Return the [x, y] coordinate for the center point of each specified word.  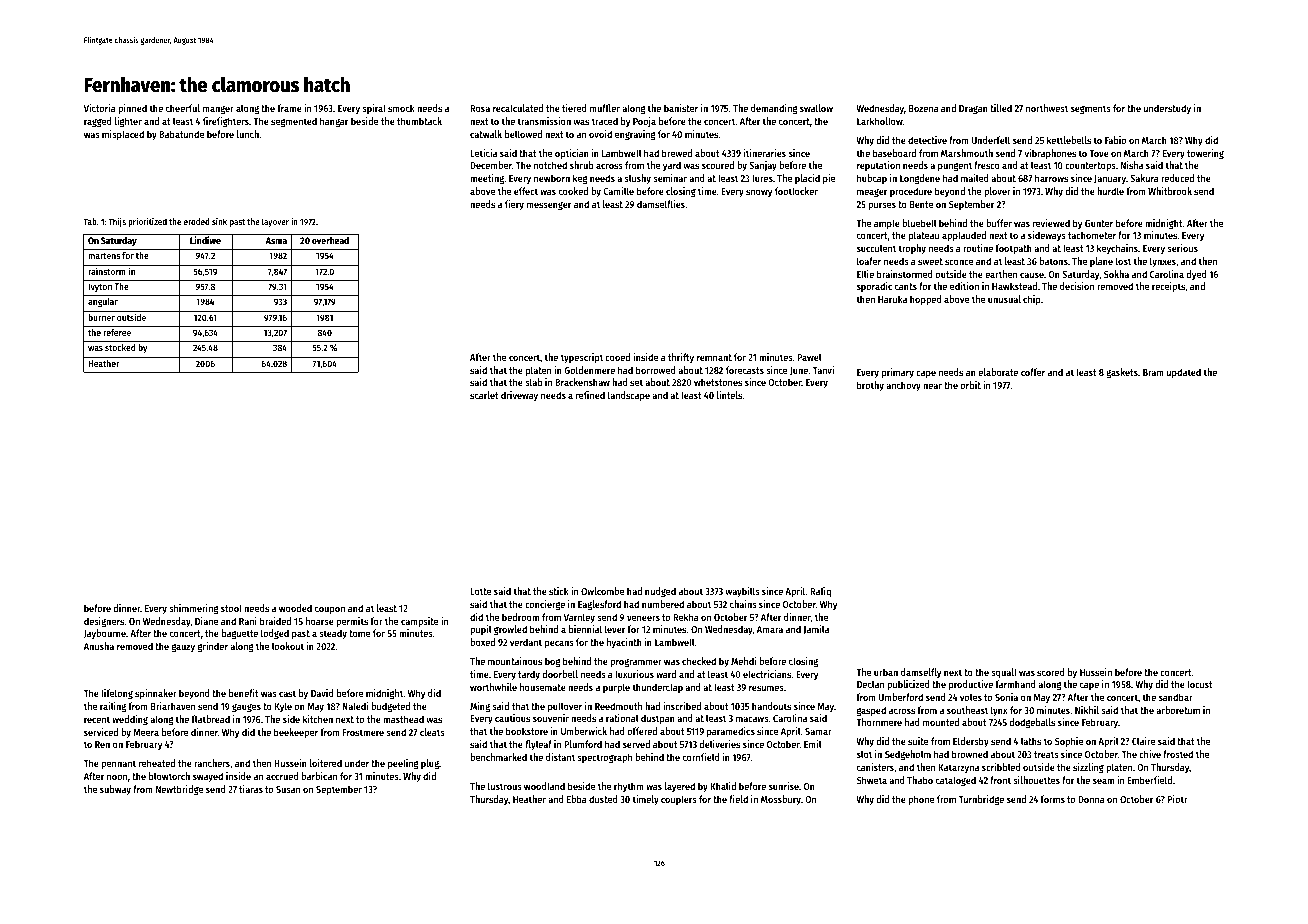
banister [681, 108]
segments [1091, 109]
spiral [374, 109]
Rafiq [820, 592]
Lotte [480, 591]
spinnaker [156, 694]
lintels [729, 395]
